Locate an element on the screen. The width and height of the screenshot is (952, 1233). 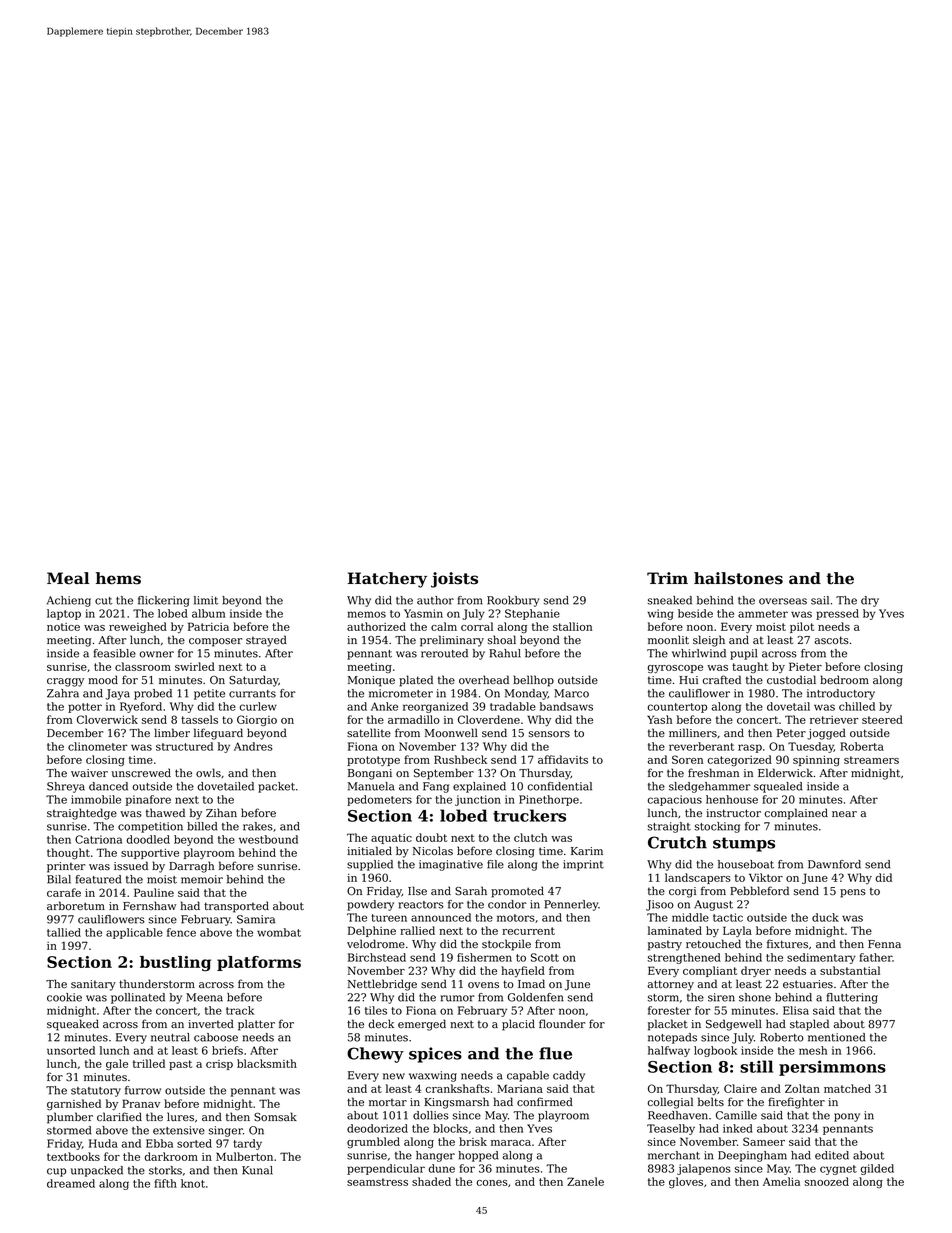
Fernshaw is located at coordinates (149, 905).
